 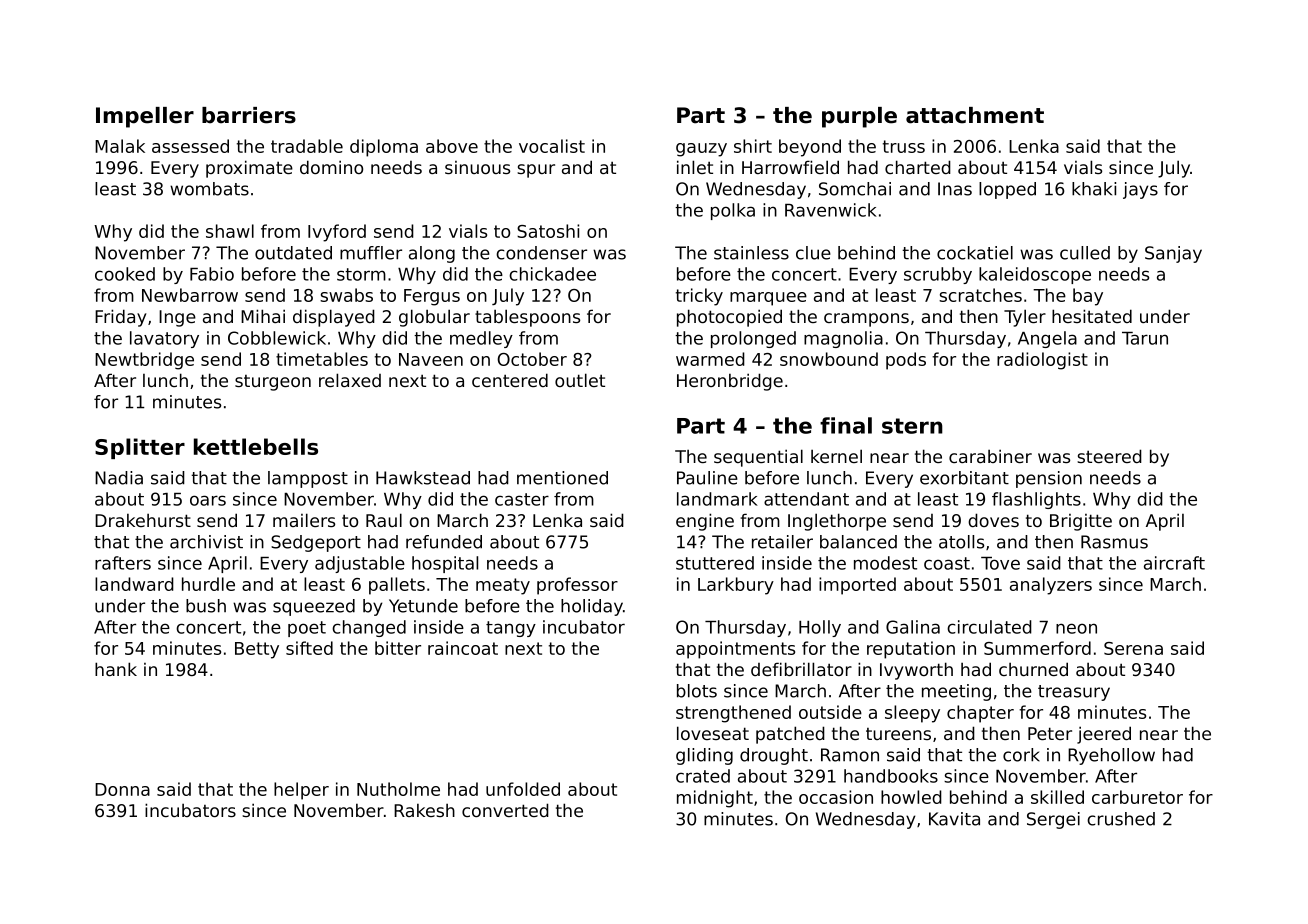 I want to click on assessed, so click(x=190, y=146).
